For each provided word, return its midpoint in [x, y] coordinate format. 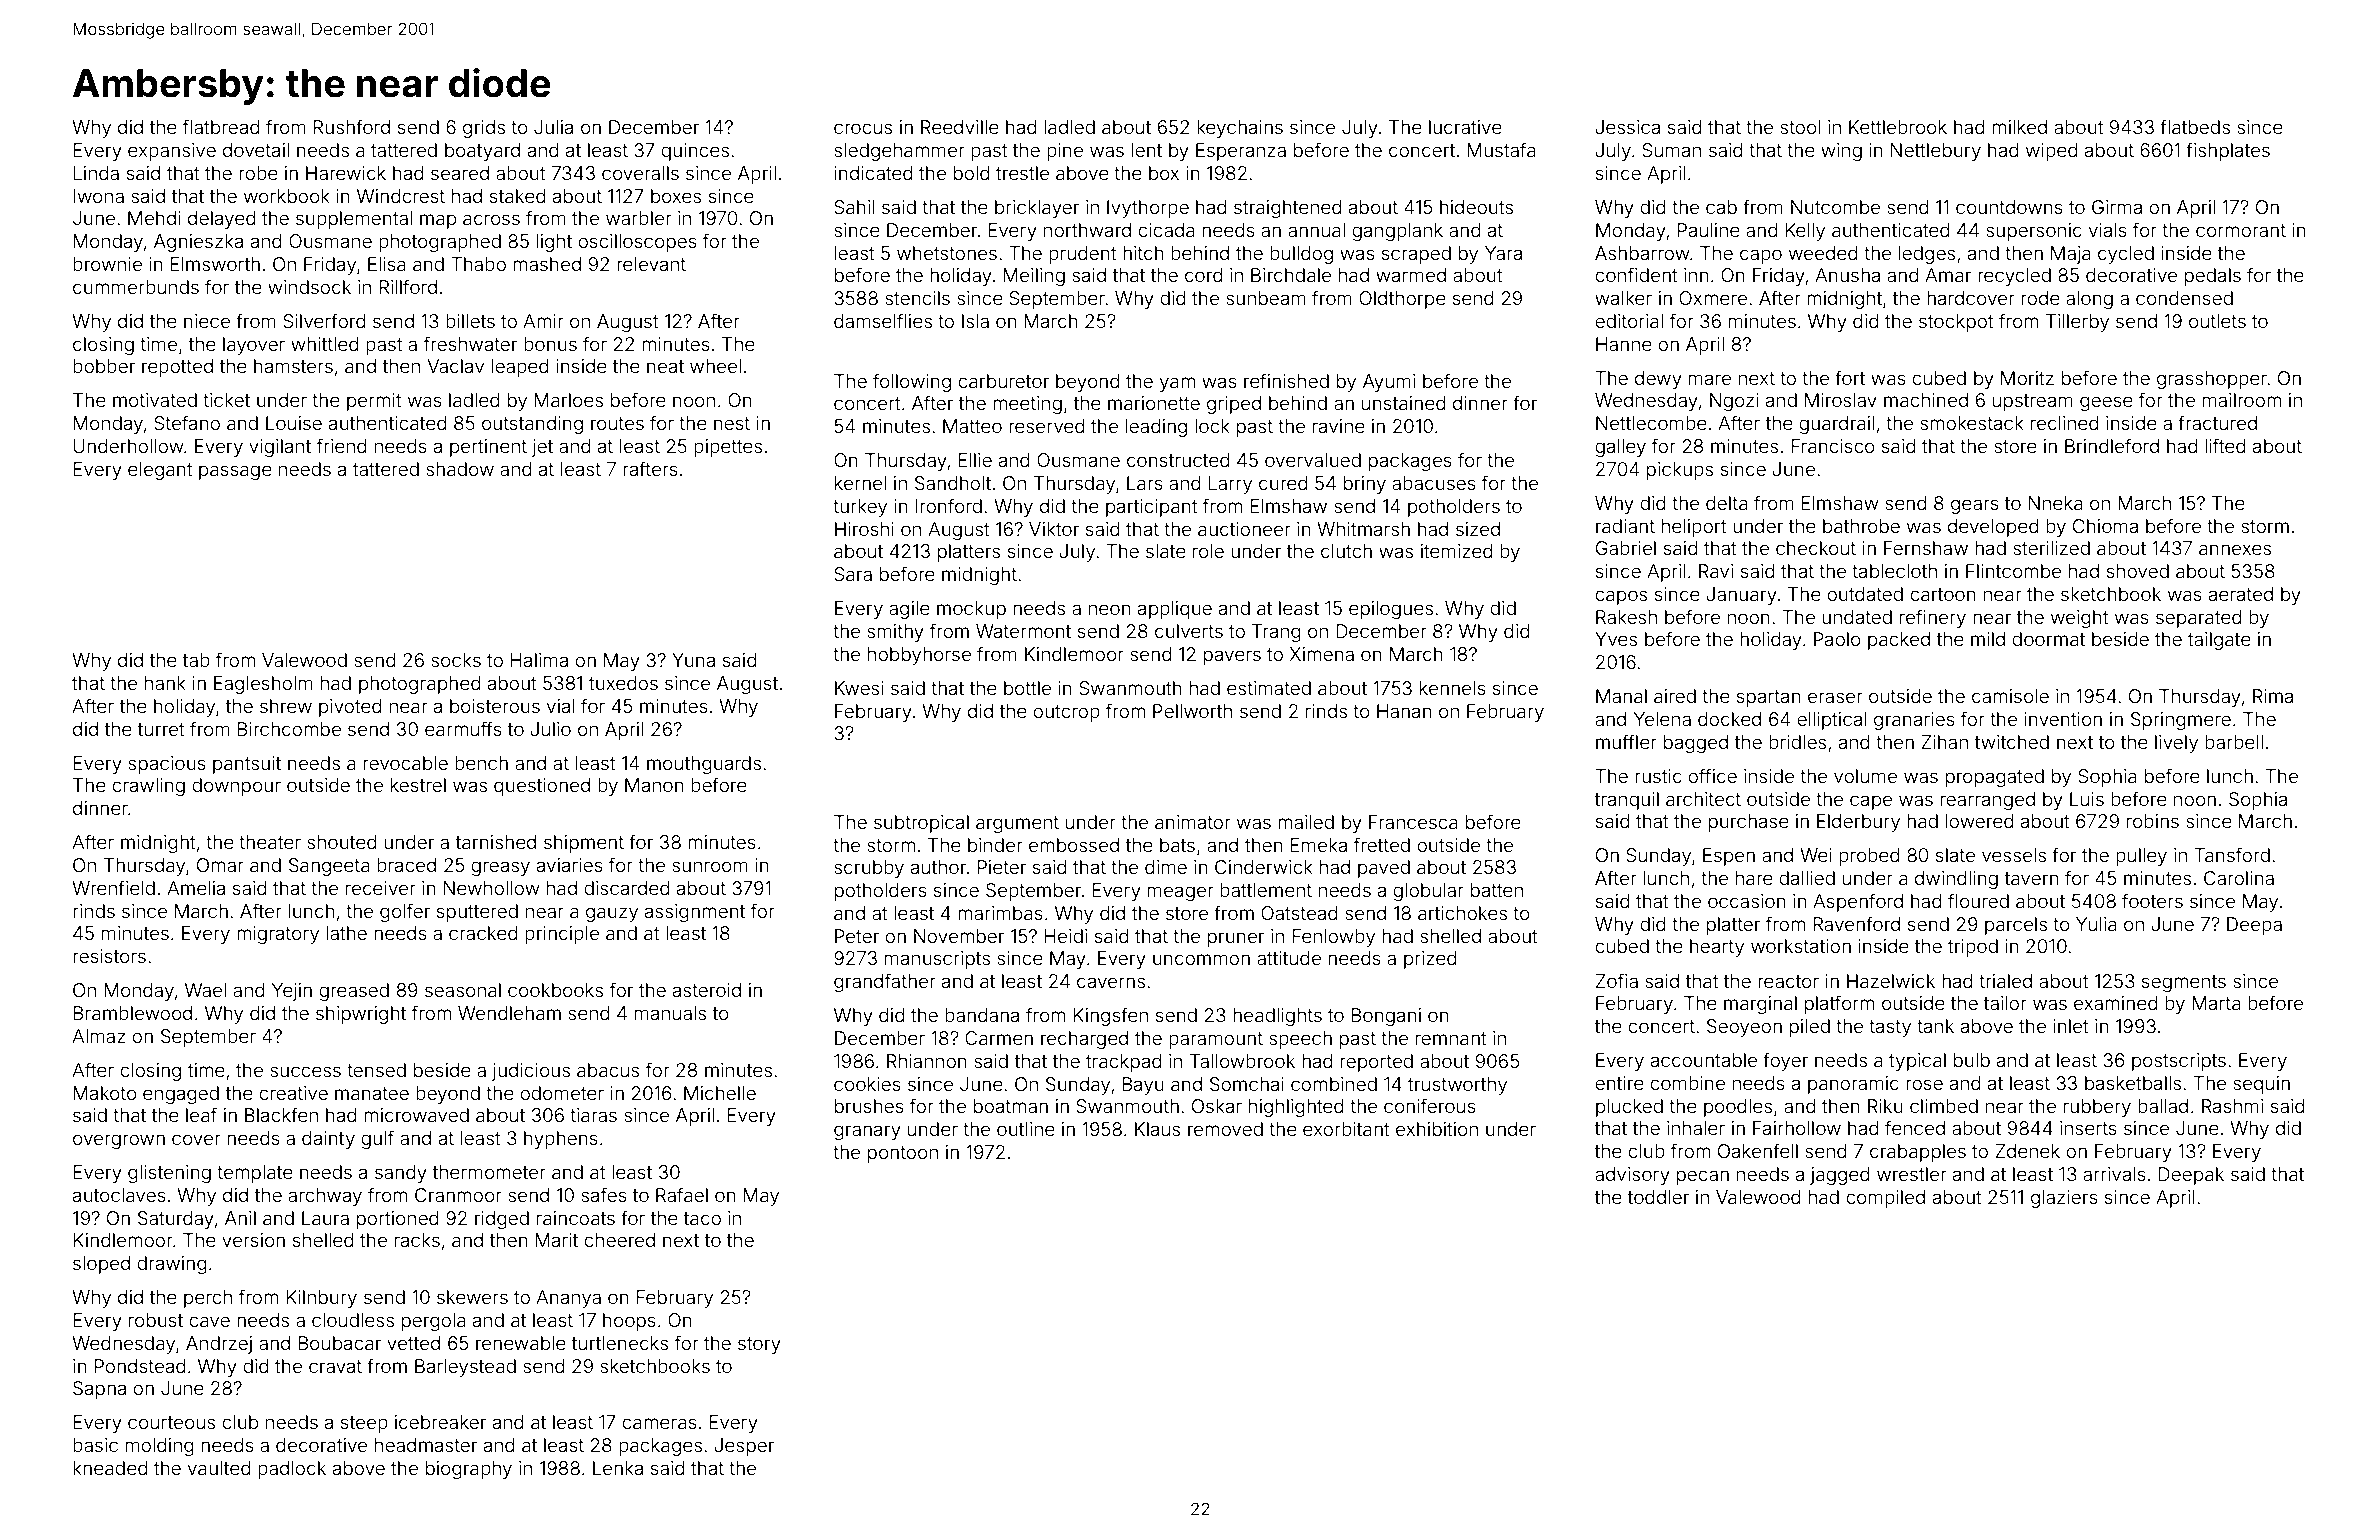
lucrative [1465, 127]
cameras [659, 1423]
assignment [695, 913]
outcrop [1066, 713]
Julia [553, 127]
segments [2184, 983]
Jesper [744, 1447]
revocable [405, 763]
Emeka [1318, 845]
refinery [1933, 618]
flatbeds [2195, 126]
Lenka [618, 1468]
